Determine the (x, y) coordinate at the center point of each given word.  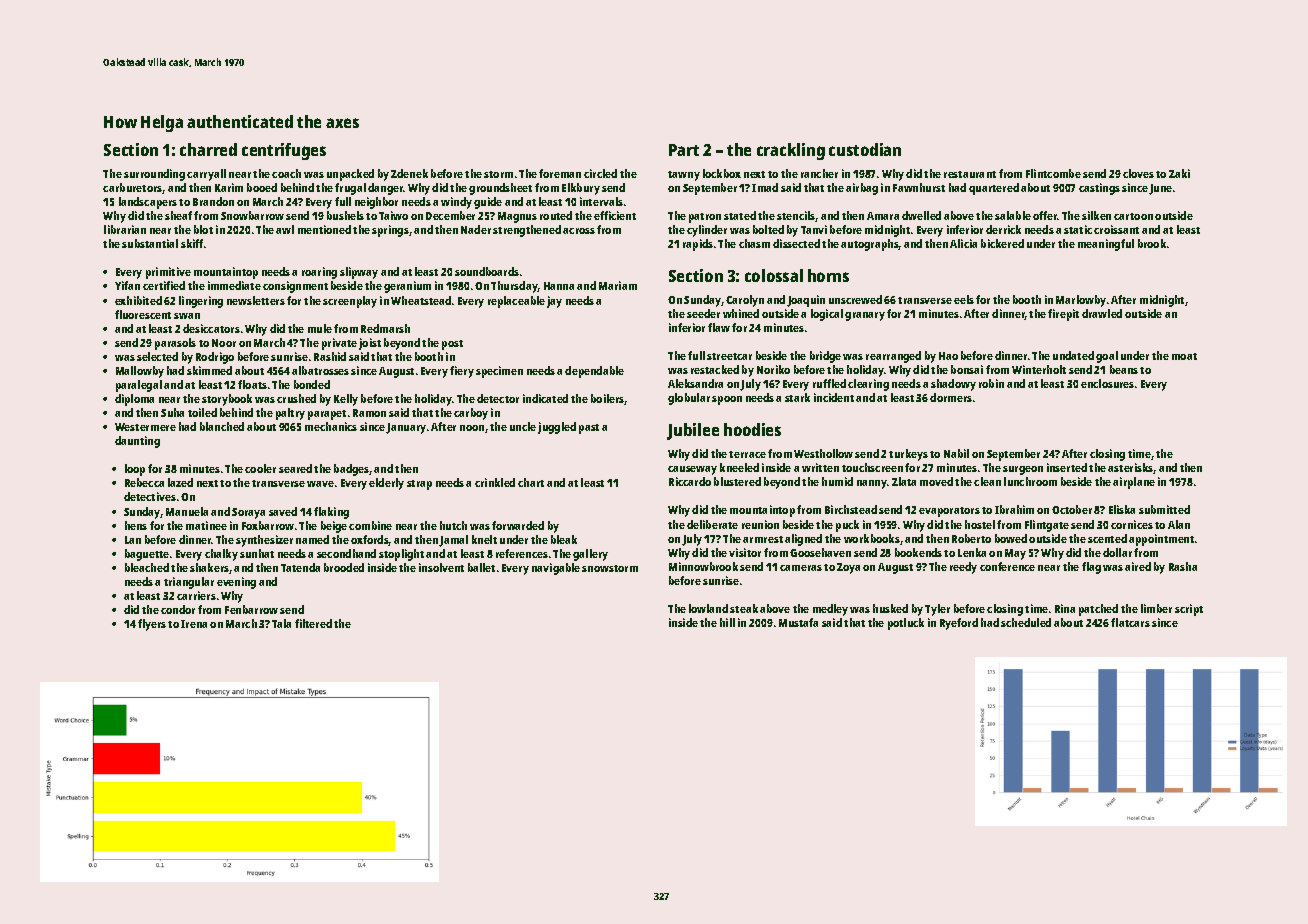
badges (351, 470)
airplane (1134, 483)
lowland (708, 608)
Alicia (963, 243)
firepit (1063, 315)
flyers (152, 625)
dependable (594, 372)
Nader (476, 229)
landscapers (148, 203)
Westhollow (823, 453)
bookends (918, 552)
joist (370, 344)
